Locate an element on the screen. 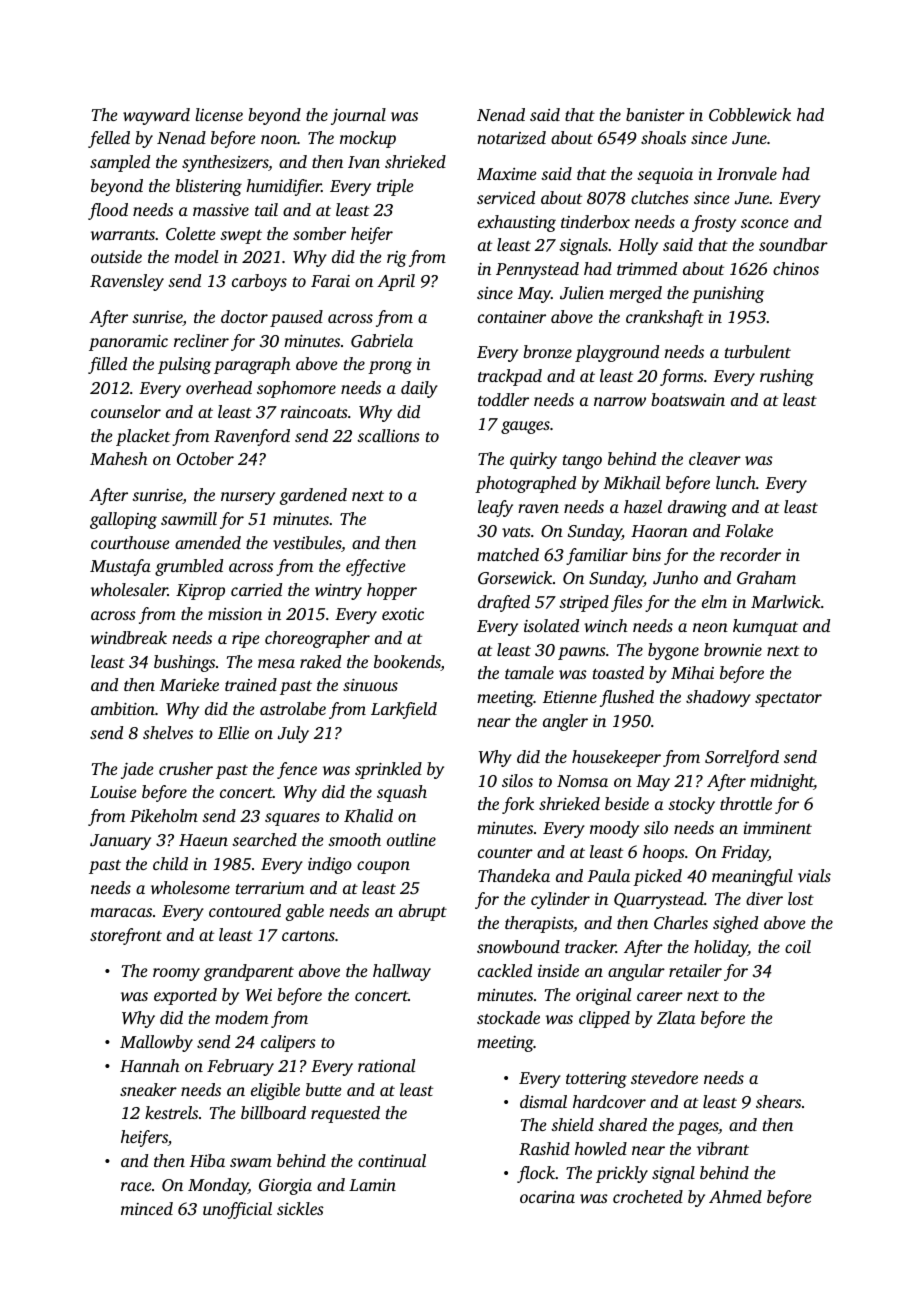  minced is located at coordinates (147, 1208).
